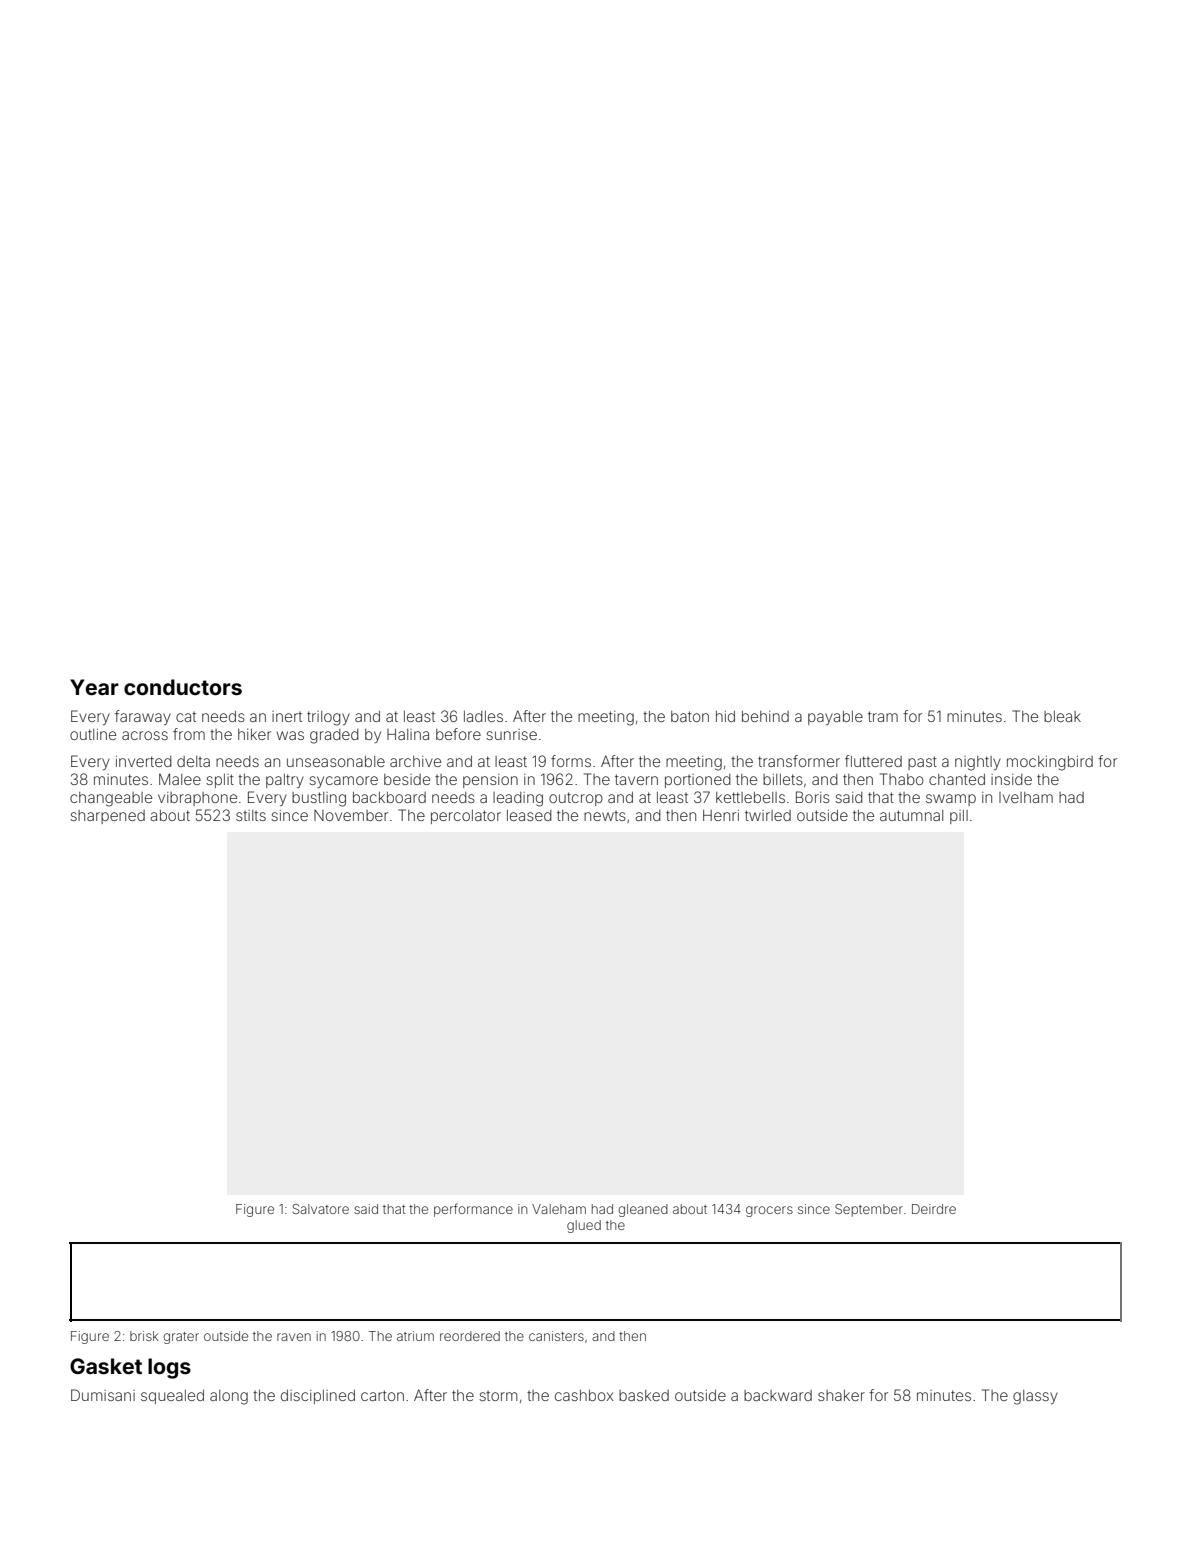 The image size is (1192, 1543). I want to click on brisk, so click(144, 1336).
